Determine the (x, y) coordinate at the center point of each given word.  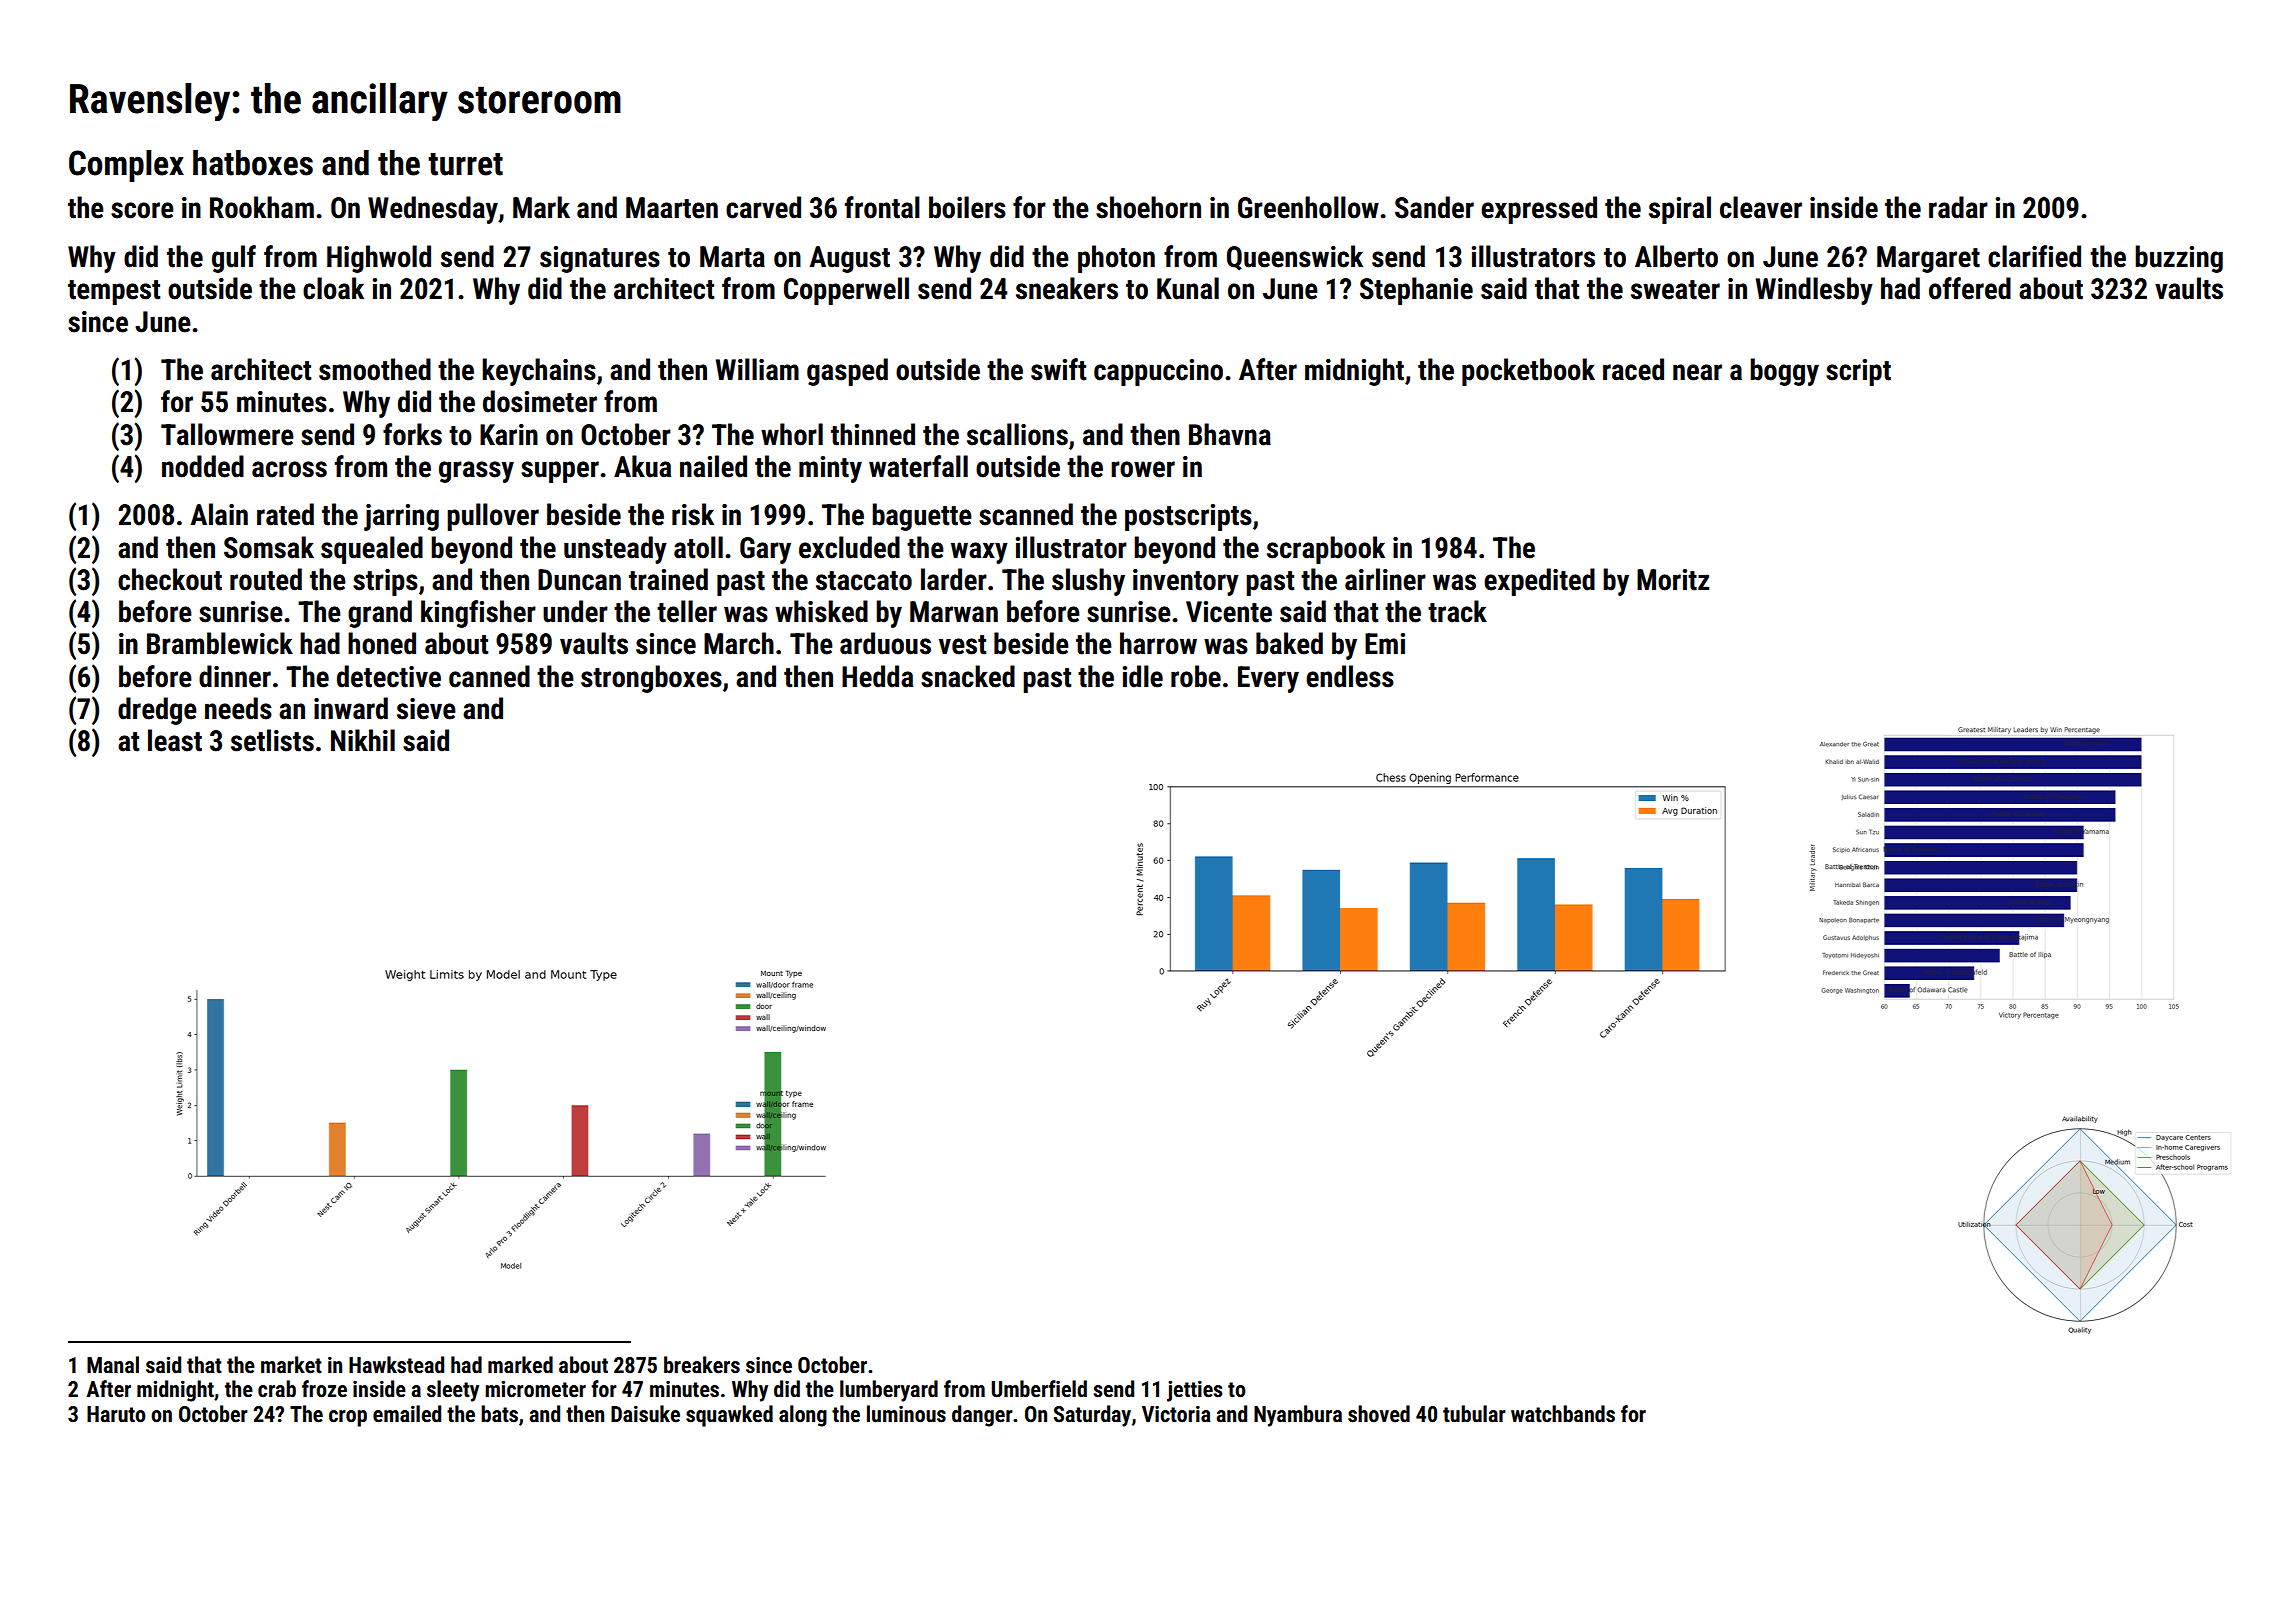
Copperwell (846, 291)
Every (1268, 679)
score (142, 210)
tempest (114, 292)
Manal (113, 1365)
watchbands (1563, 1414)
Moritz (1673, 580)
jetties (1195, 1391)
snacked (968, 676)
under (575, 611)
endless (1350, 676)
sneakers (1067, 288)
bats (499, 1414)
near (1697, 372)
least (175, 740)
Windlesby (1814, 291)
